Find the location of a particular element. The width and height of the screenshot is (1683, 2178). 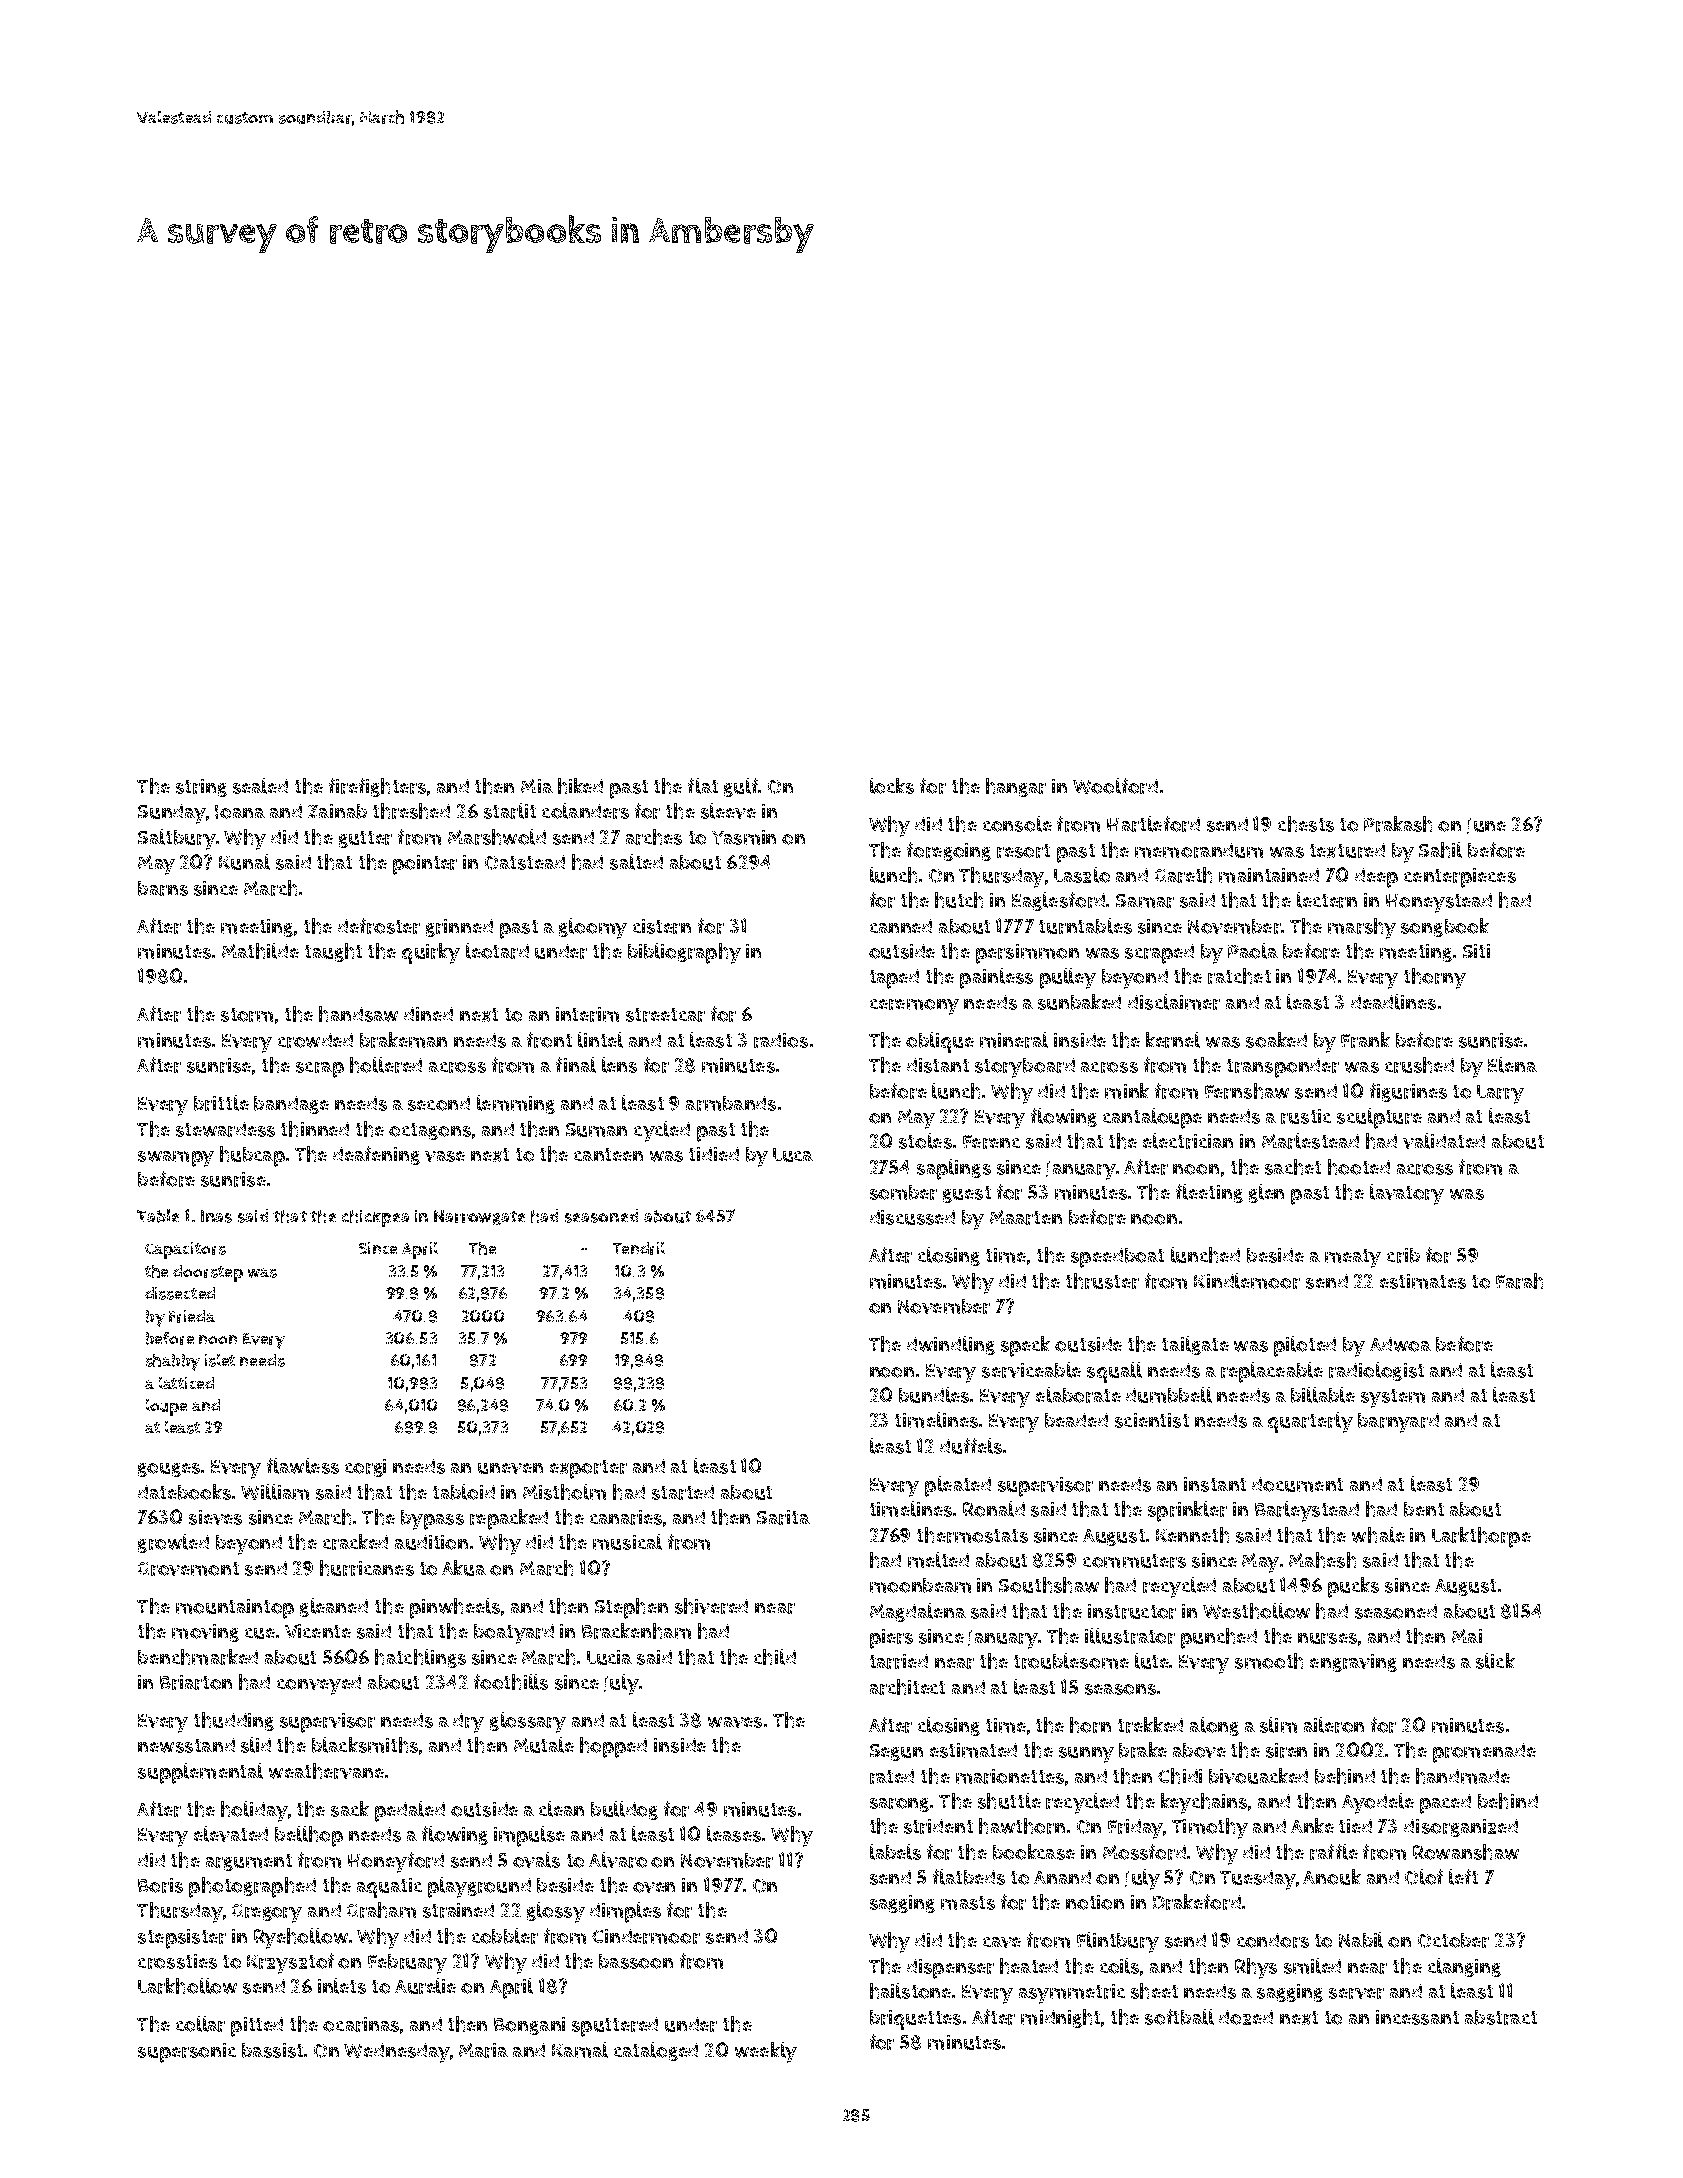

deafening is located at coordinates (376, 1155).
